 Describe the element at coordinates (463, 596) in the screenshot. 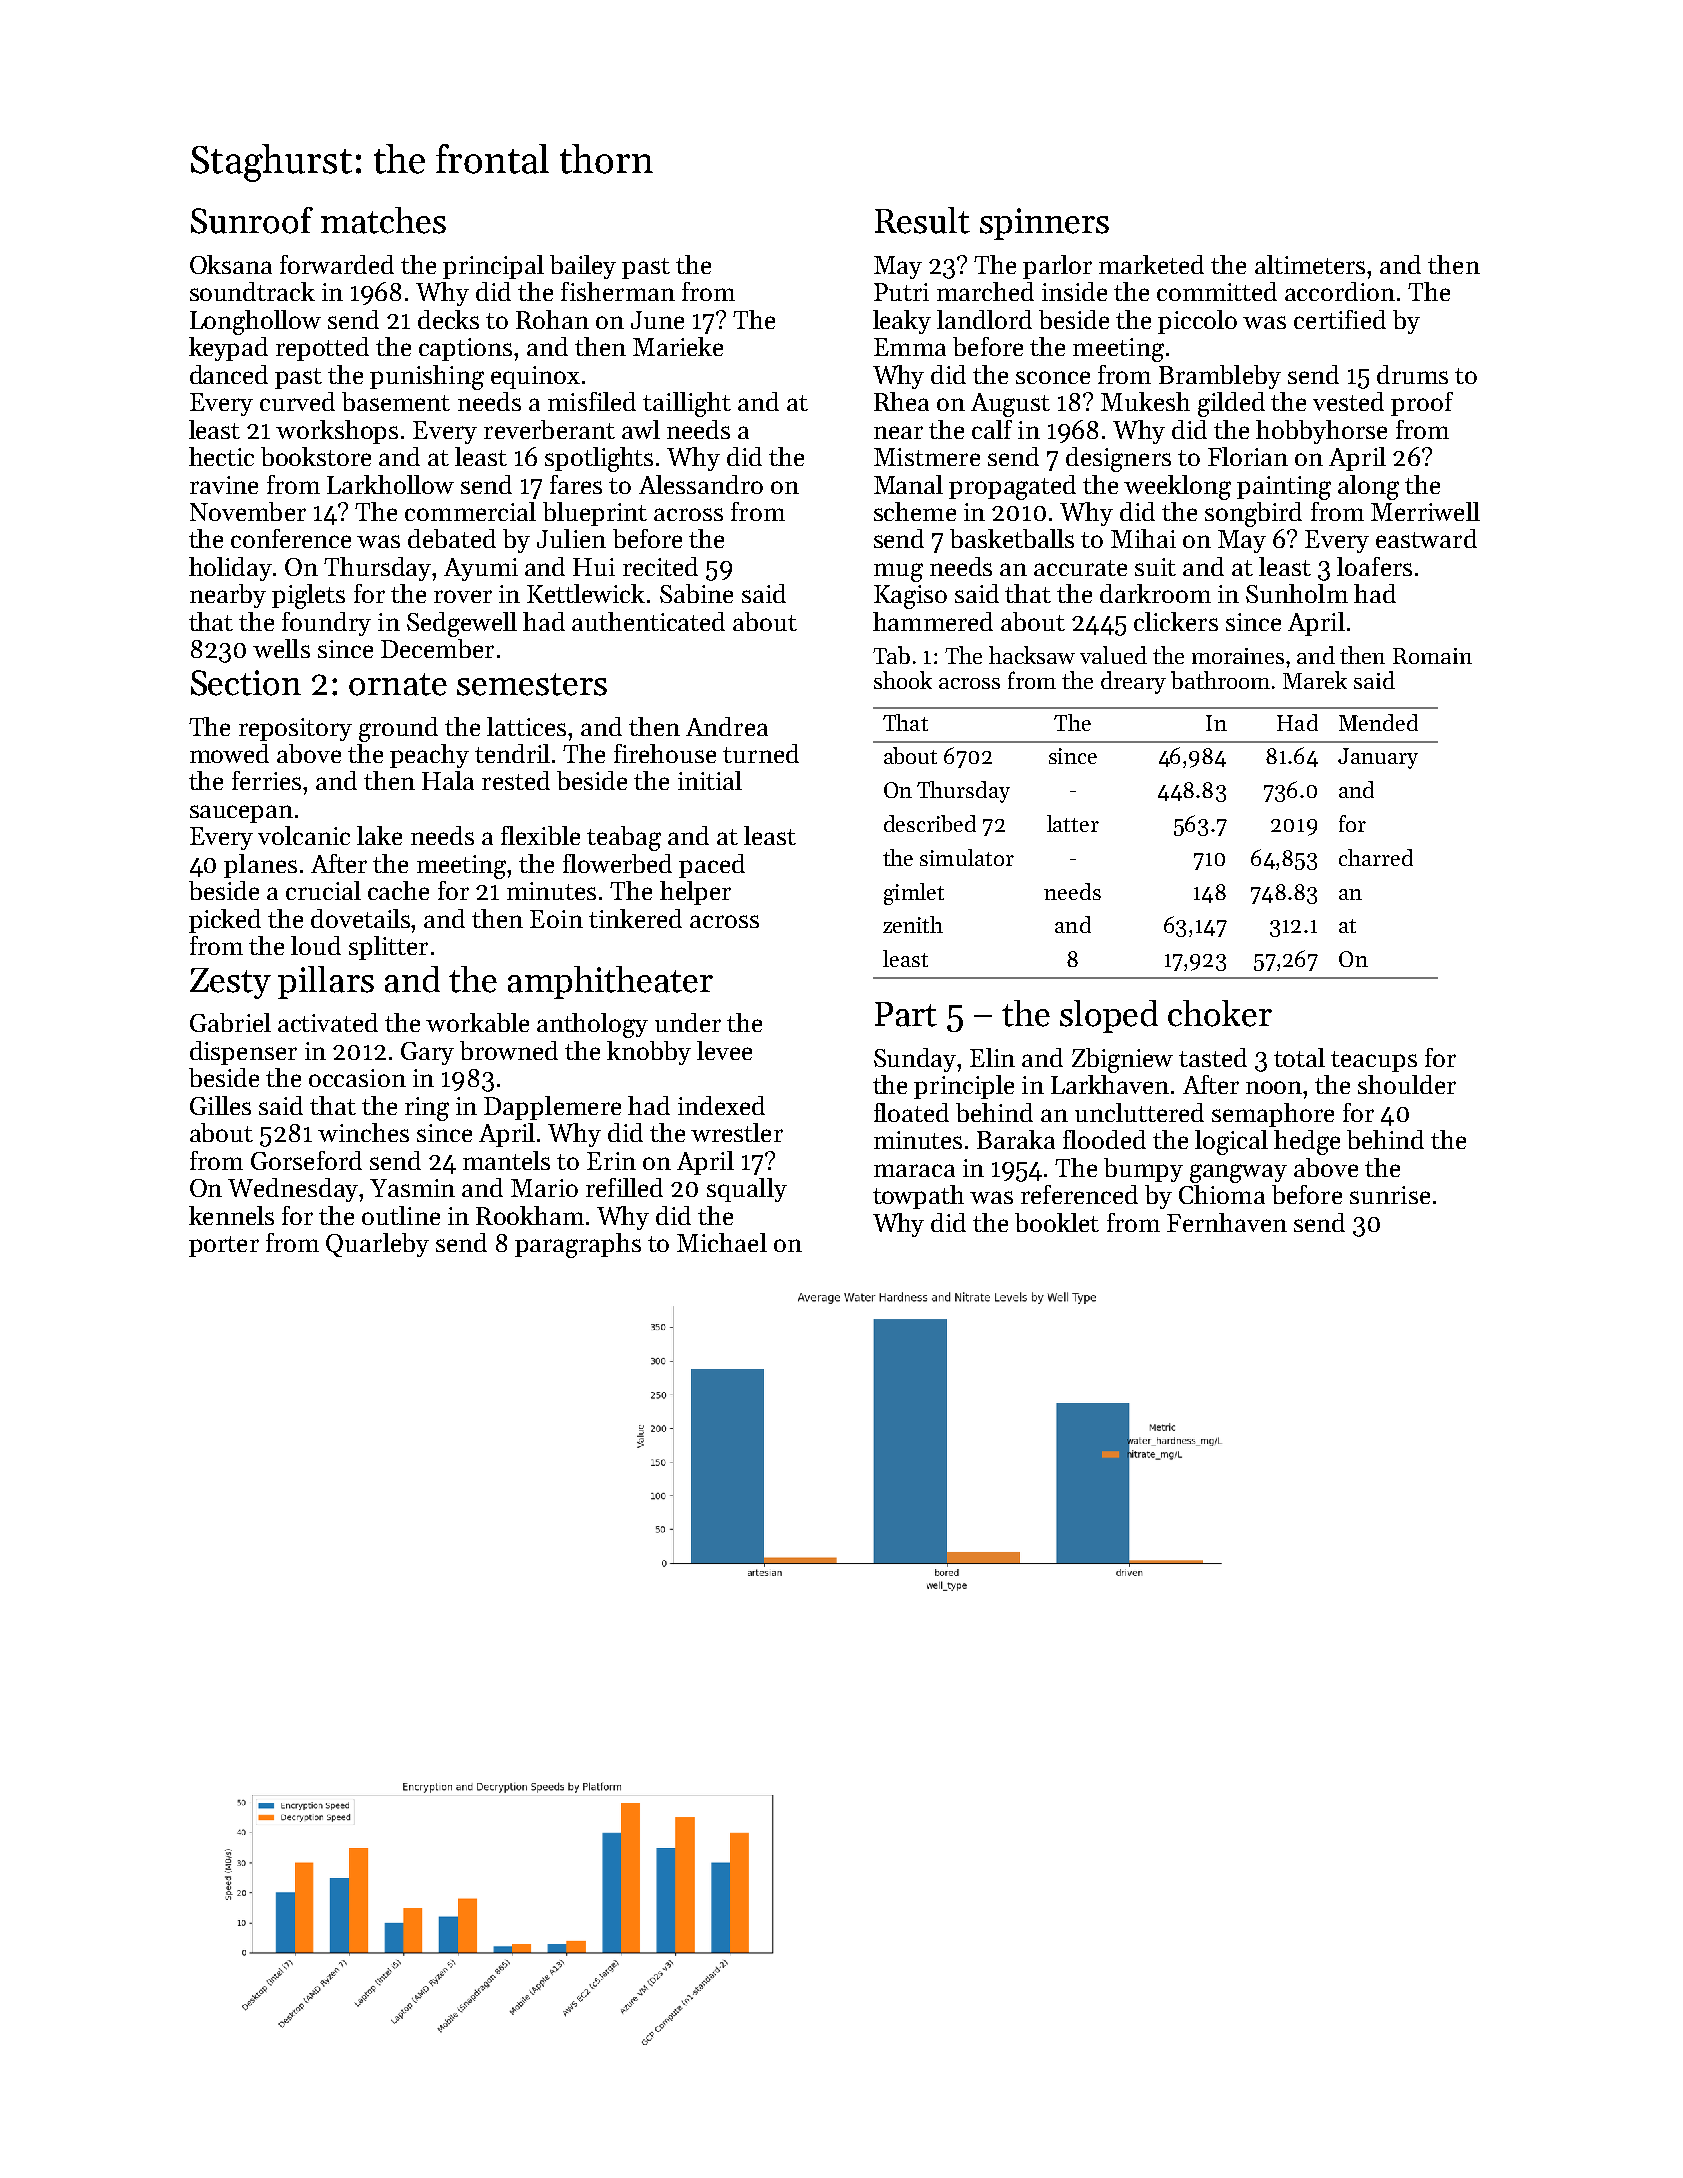

I see `rover` at that location.
